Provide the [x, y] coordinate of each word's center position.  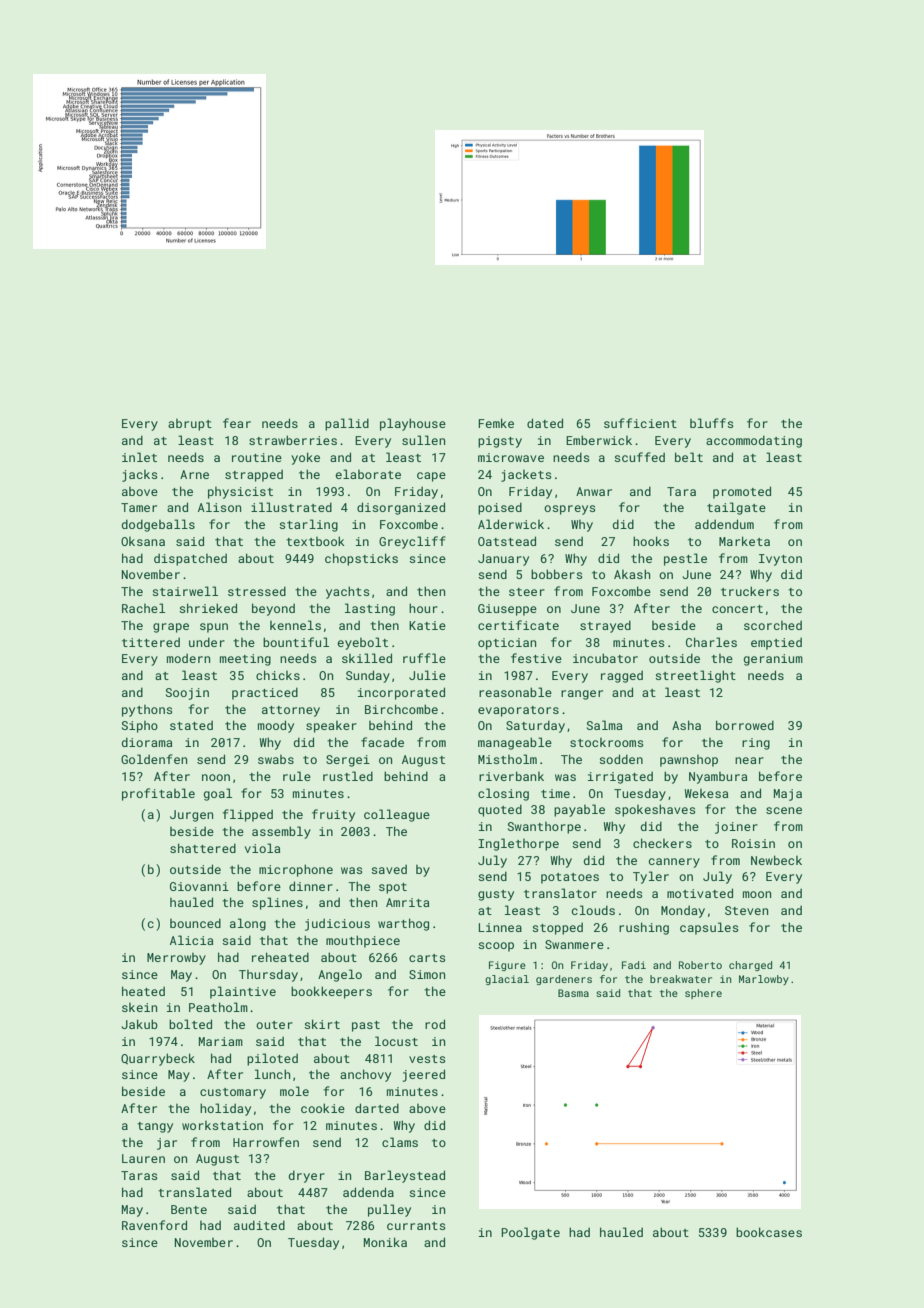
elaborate [368, 474]
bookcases [769, 1232]
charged [750, 966]
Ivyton [780, 560]
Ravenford [154, 1225]
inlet [139, 457]
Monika [385, 1242]
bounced [195, 923]
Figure [507, 966]
